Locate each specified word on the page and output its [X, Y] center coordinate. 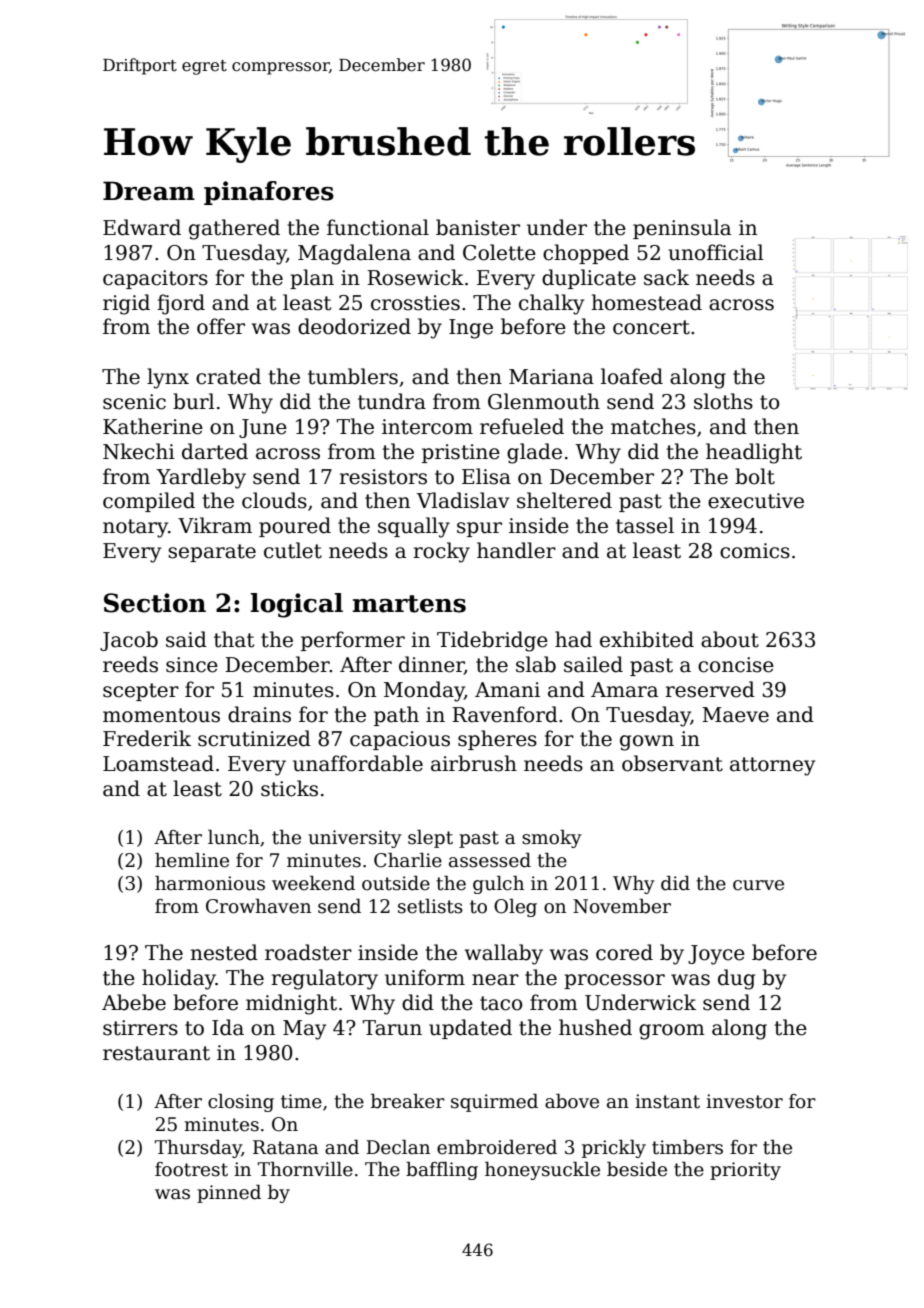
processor [614, 981]
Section [155, 603]
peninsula [682, 229]
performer [353, 641]
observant [672, 763]
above [572, 1101]
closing [241, 1102]
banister [478, 227]
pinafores [269, 193]
